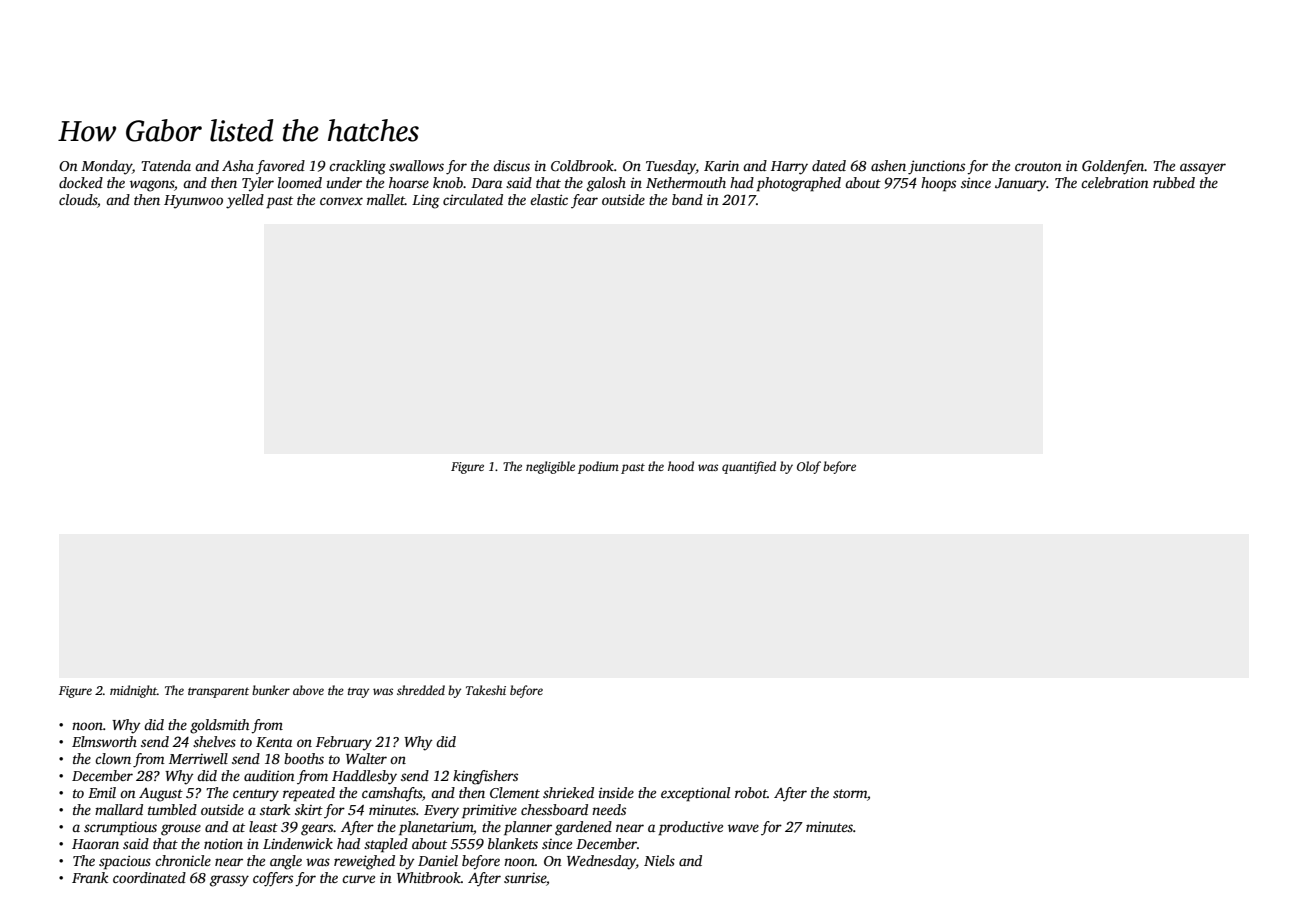 This screenshot has width=1308, height=924. Describe the element at coordinates (525, 878) in the screenshot. I see `sunrise` at that location.
